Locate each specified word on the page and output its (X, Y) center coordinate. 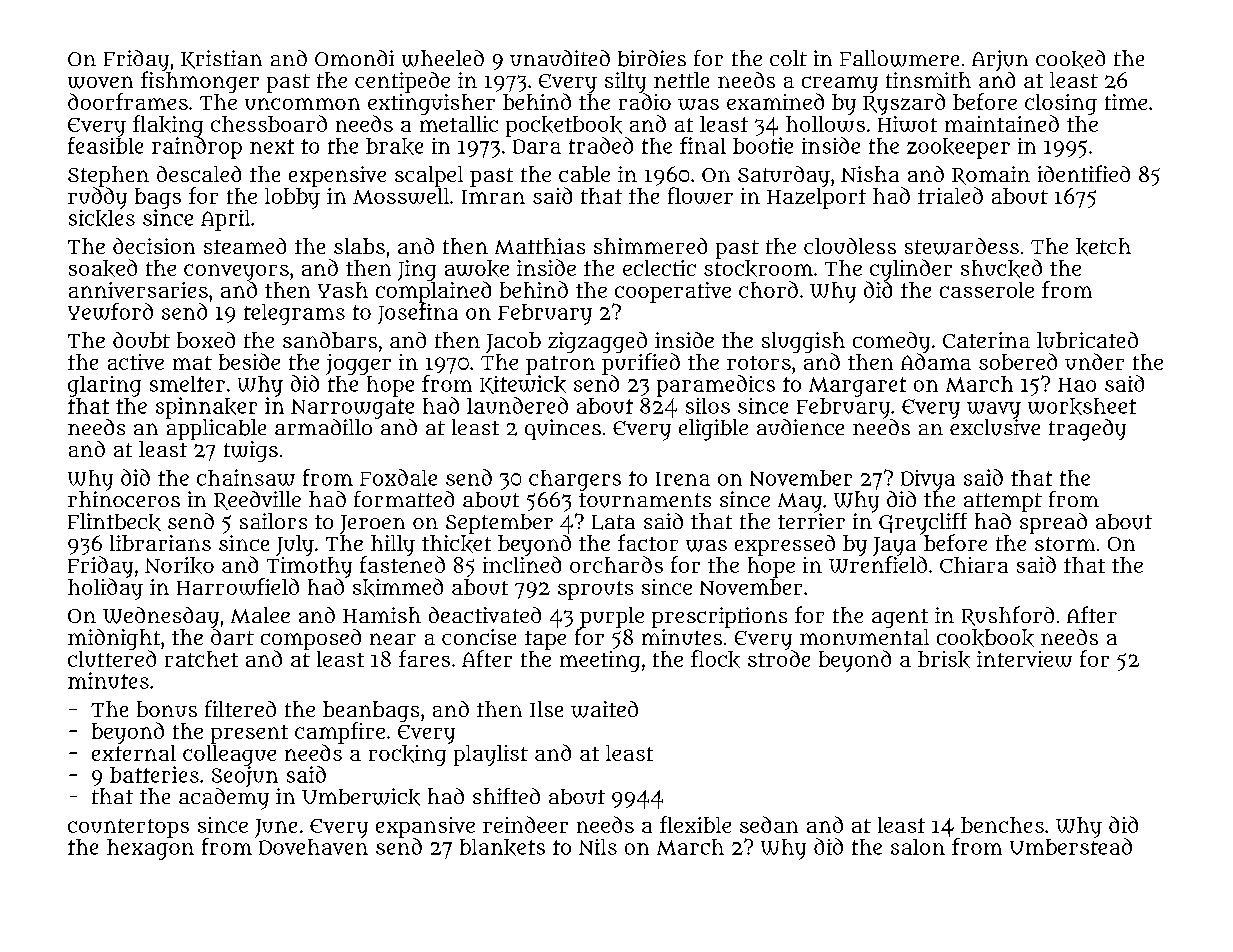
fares (424, 658)
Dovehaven (313, 847)
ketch (1103, 247)
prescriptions (719, 617)
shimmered (650, 246)
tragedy (1087, 430)
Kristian (221, 59)
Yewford (110, 311)
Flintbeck (114, 522)
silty (625, 82)
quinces (563, 429)
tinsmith (928, 80)
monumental (864, 637)
